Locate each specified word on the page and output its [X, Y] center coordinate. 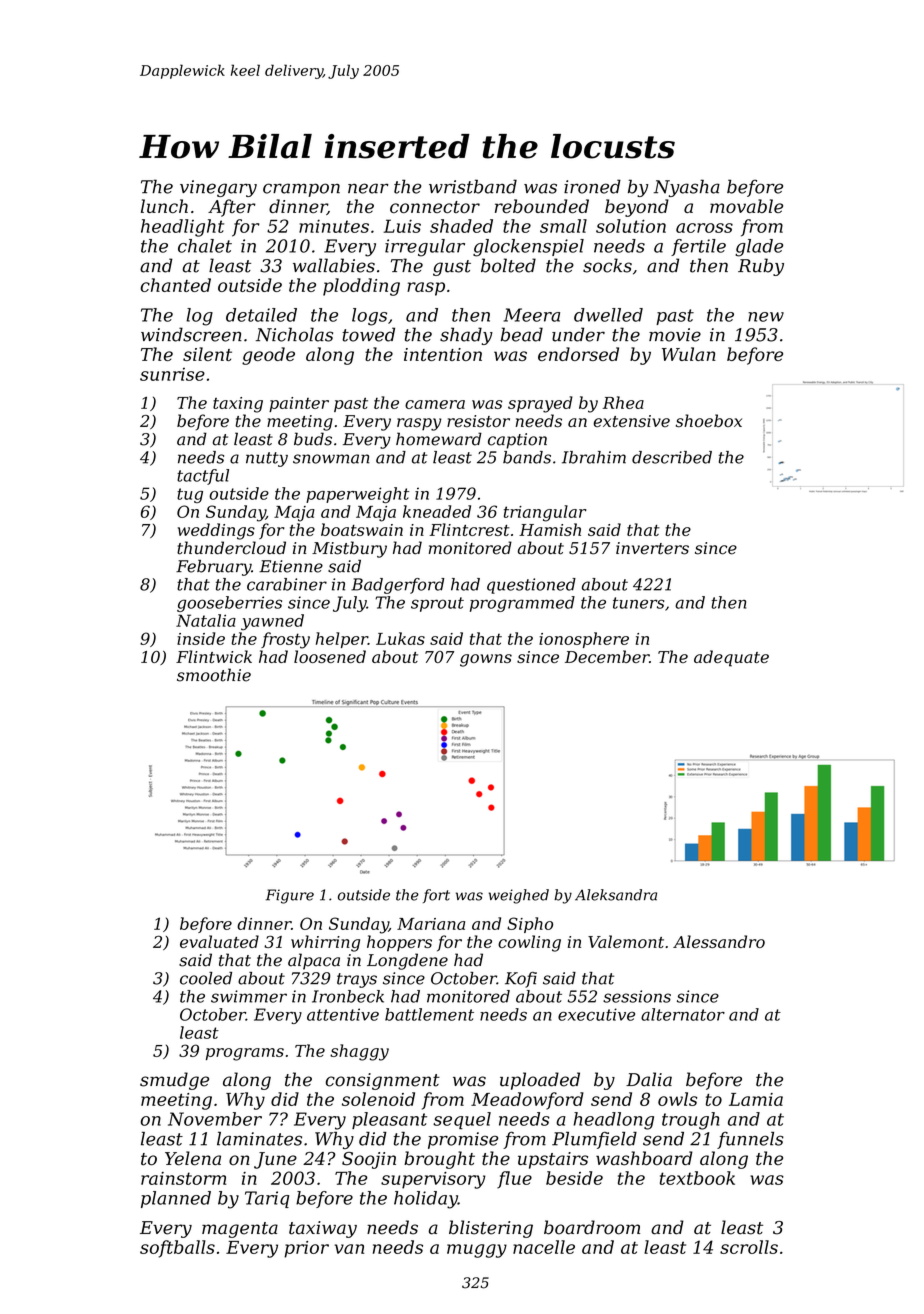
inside [201, 638]
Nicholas [294, 334]
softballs [177, 1249]
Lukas [400, 638]
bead [522, 334]
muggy [477, 1251]
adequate [731, 658]
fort [436, 896]
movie [675, 335]
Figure [290, 896]
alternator [683, 1014]
